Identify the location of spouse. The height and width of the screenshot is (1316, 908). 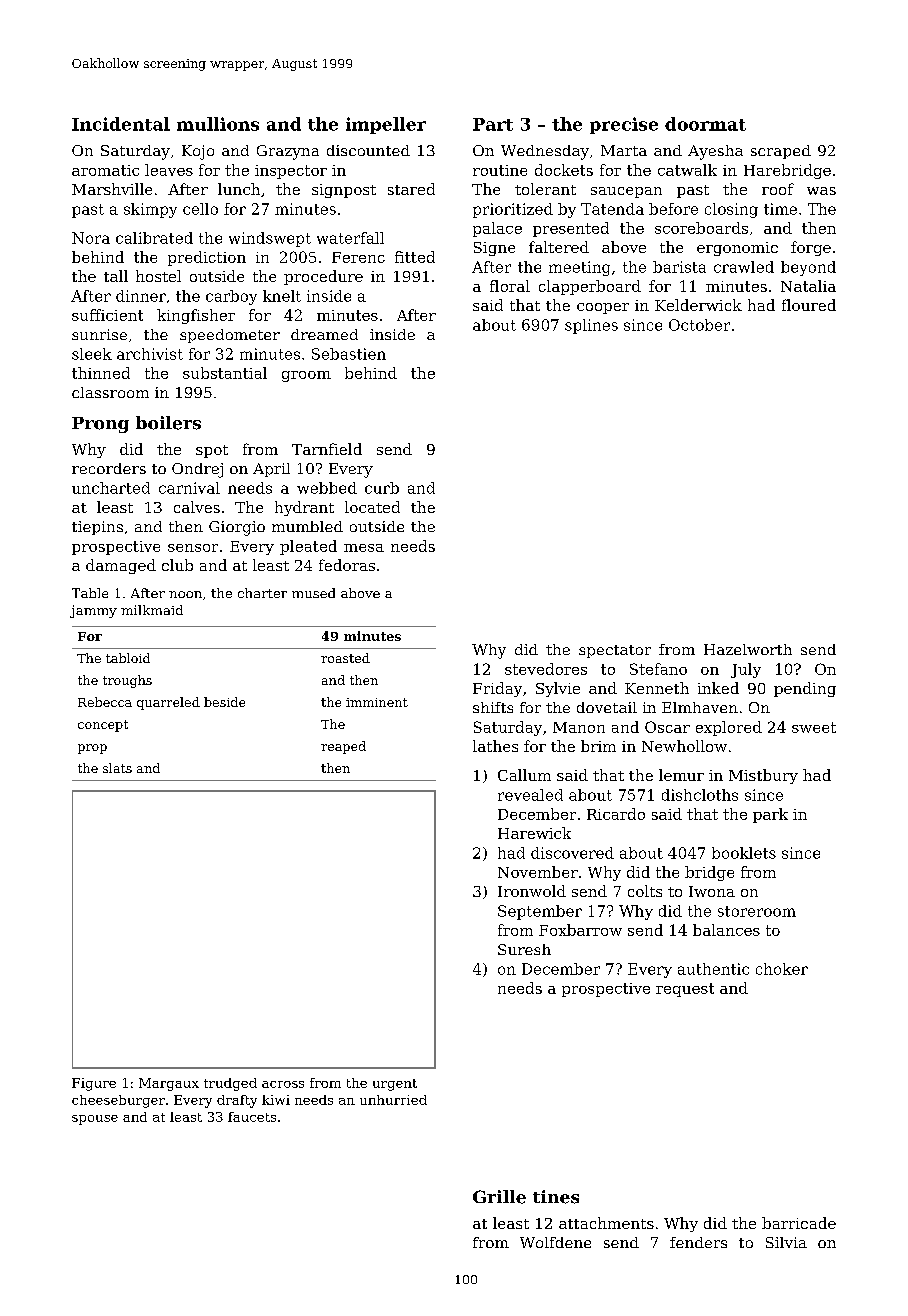
(95, 1120).
